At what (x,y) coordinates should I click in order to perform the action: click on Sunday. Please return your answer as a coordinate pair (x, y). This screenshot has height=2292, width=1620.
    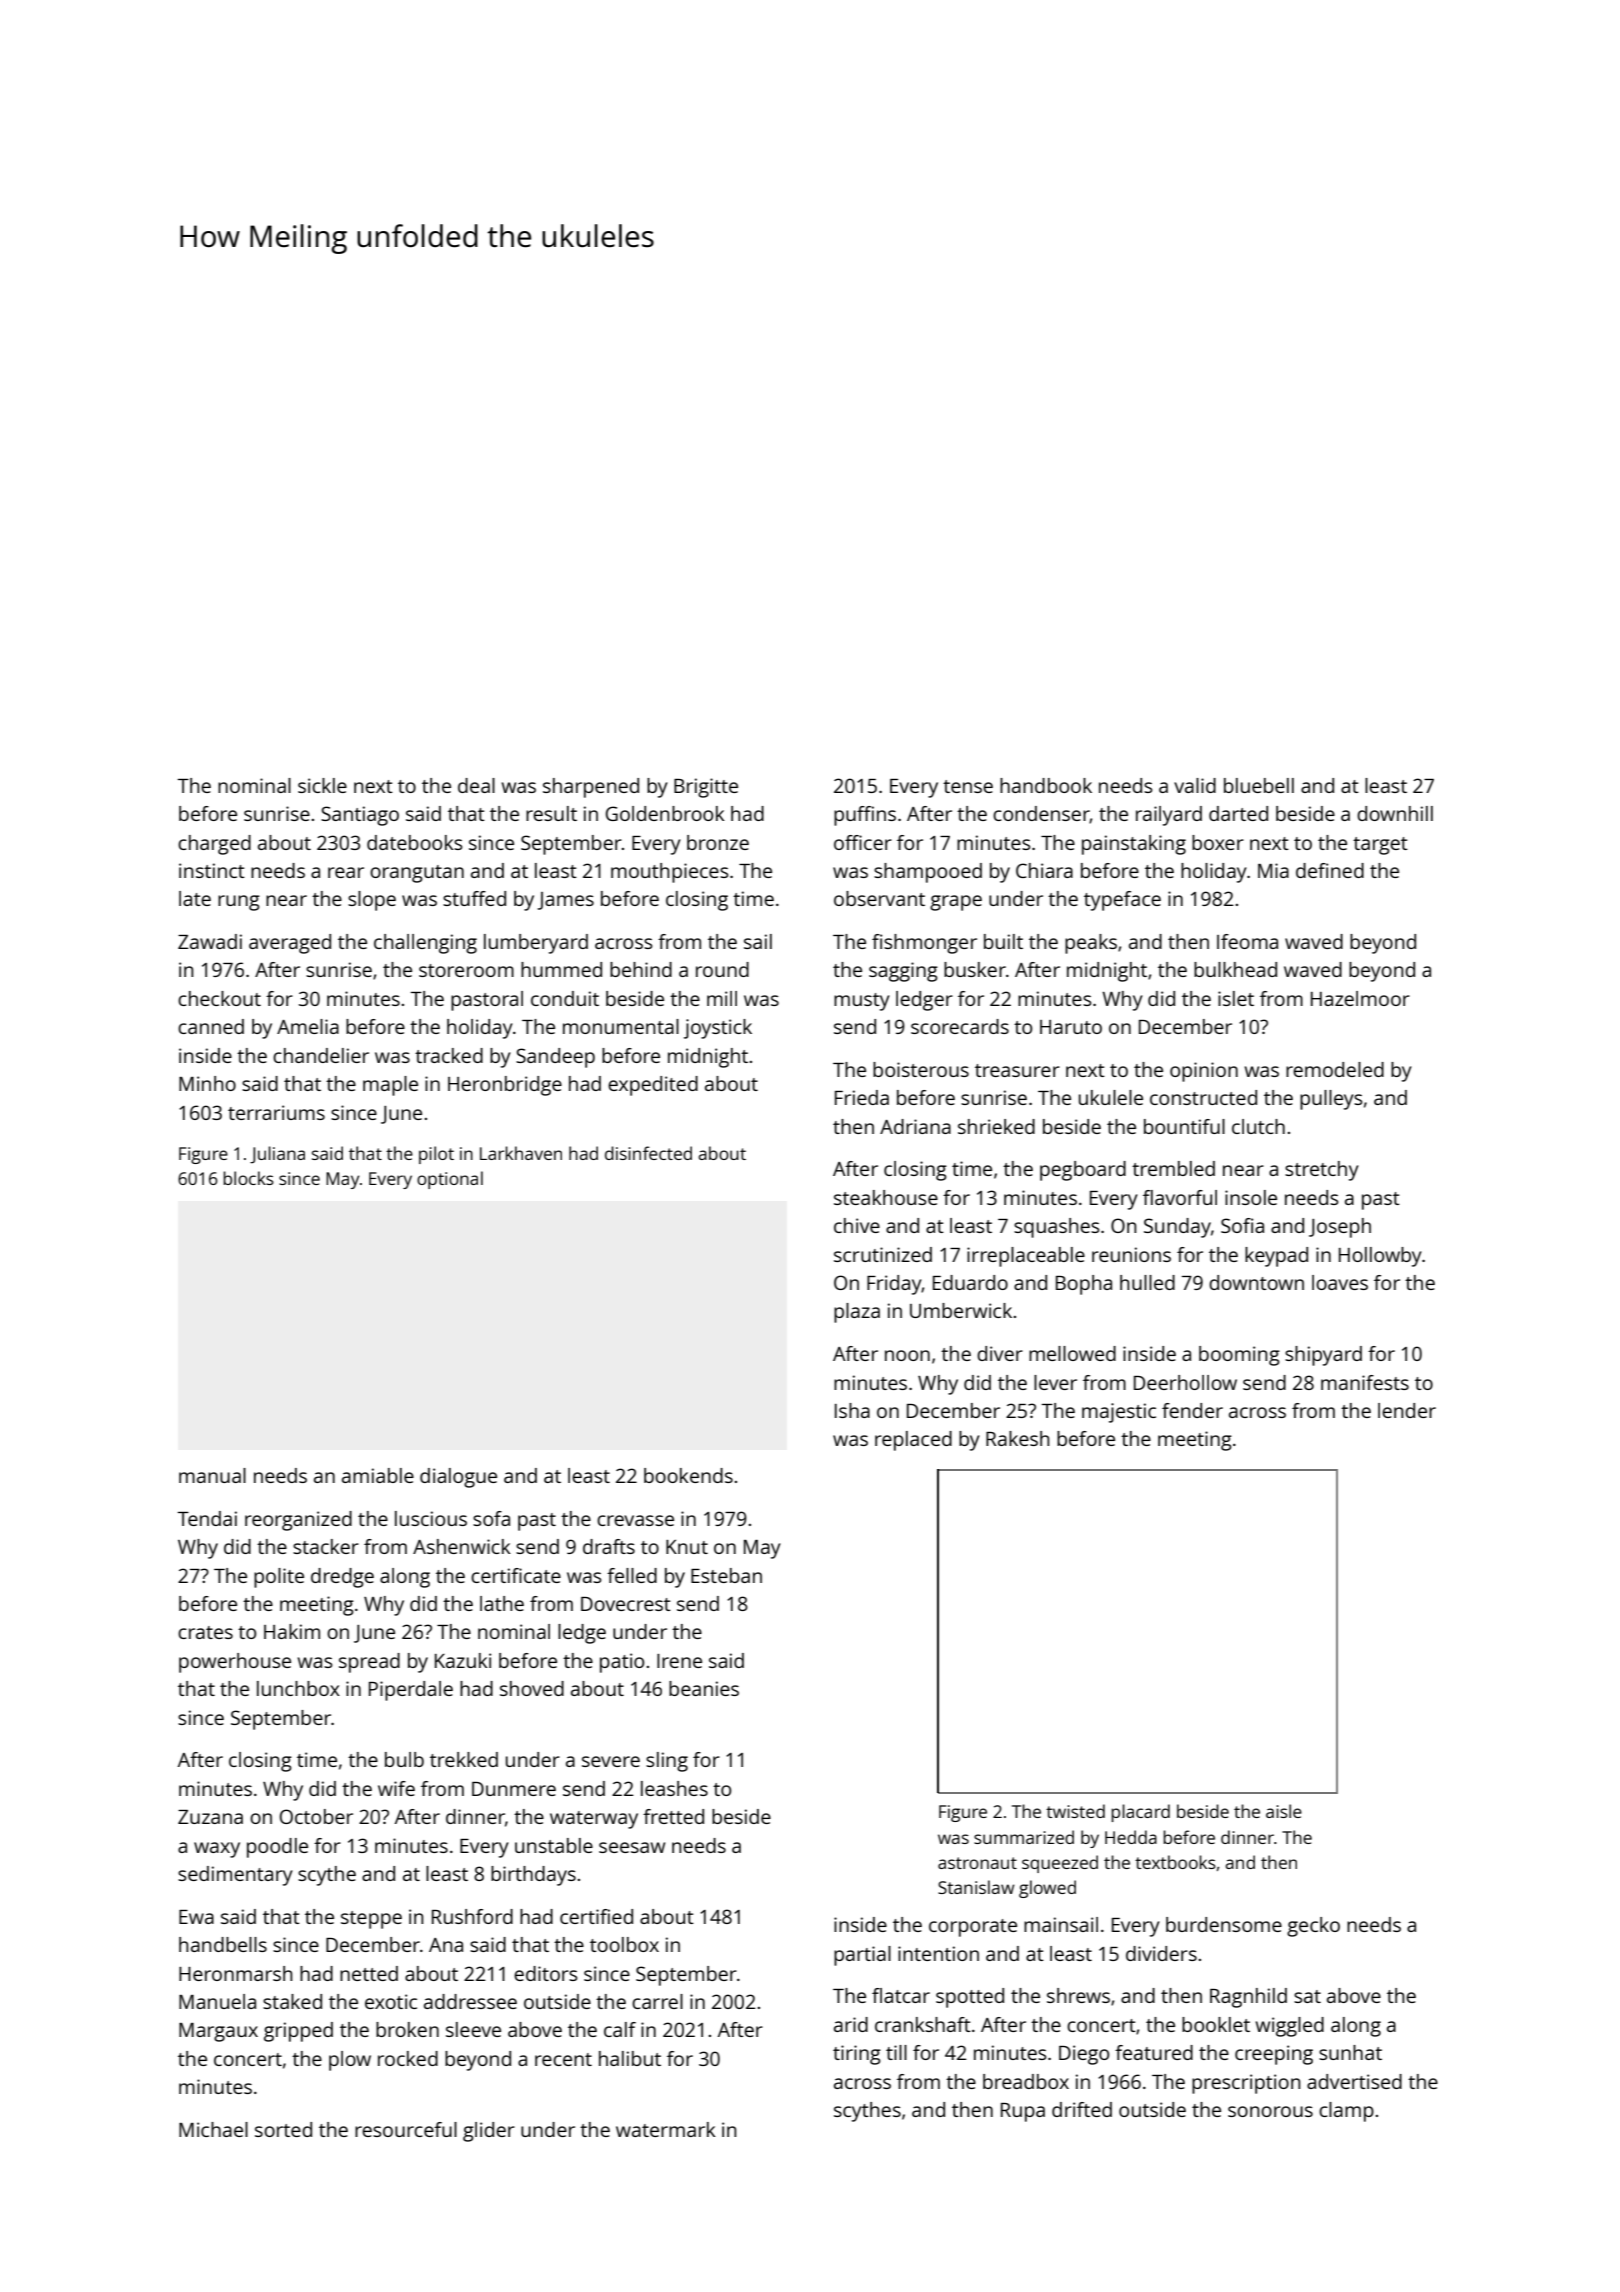
    Looking at the image, I should click on (1177, 1228).
